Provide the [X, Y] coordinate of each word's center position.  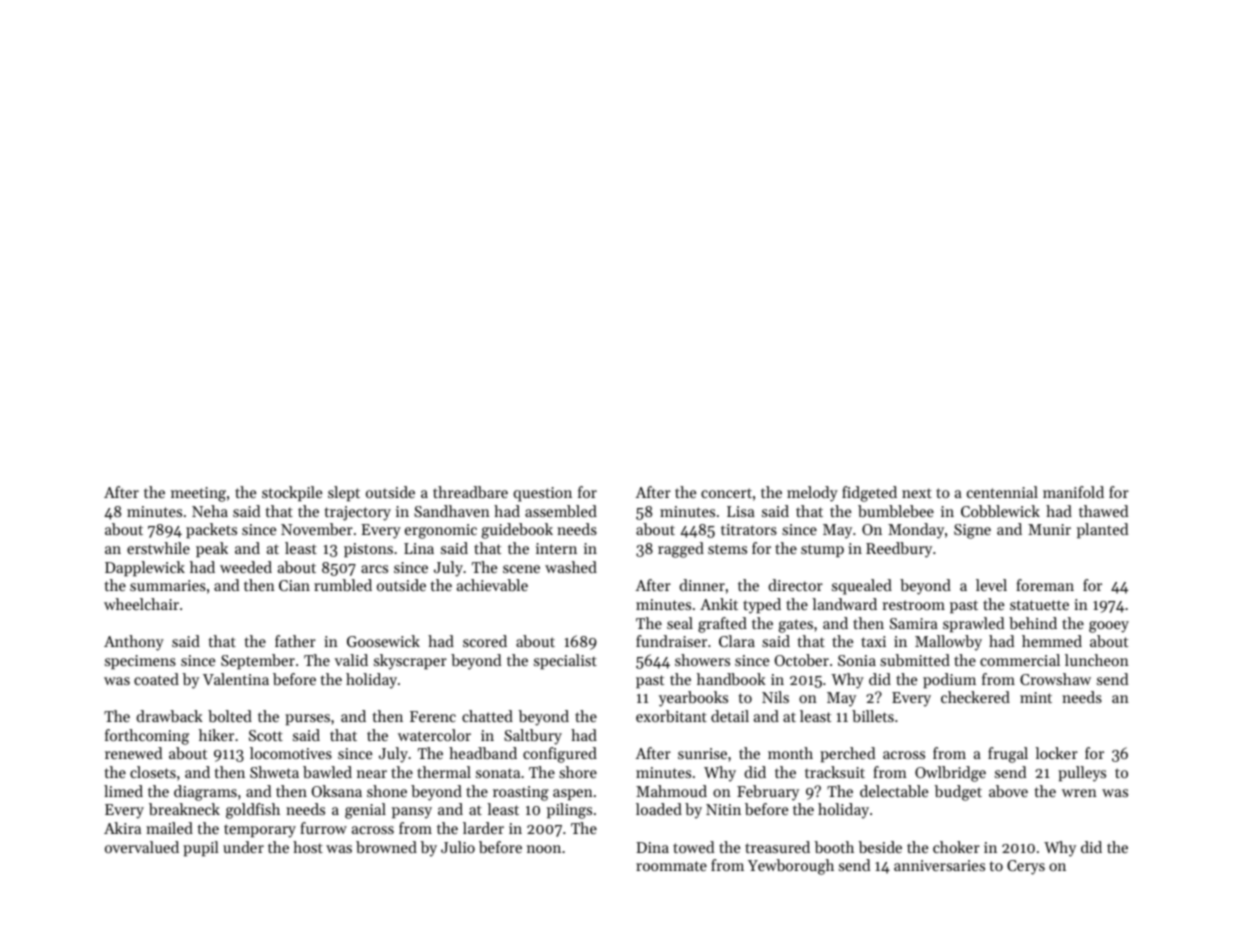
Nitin [723, 809]
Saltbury [533, 737]
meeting [198, 494]
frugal [1008, 755]
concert [726, 493]
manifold [1073, 492]
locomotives [291, 753]
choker [956, 847]
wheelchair [141, 604]
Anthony [134, 643]
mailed [169, 828]
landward [844, 604]
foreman [1045, 585]
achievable [492, 585]
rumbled [343, 585]
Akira [122, 828]
